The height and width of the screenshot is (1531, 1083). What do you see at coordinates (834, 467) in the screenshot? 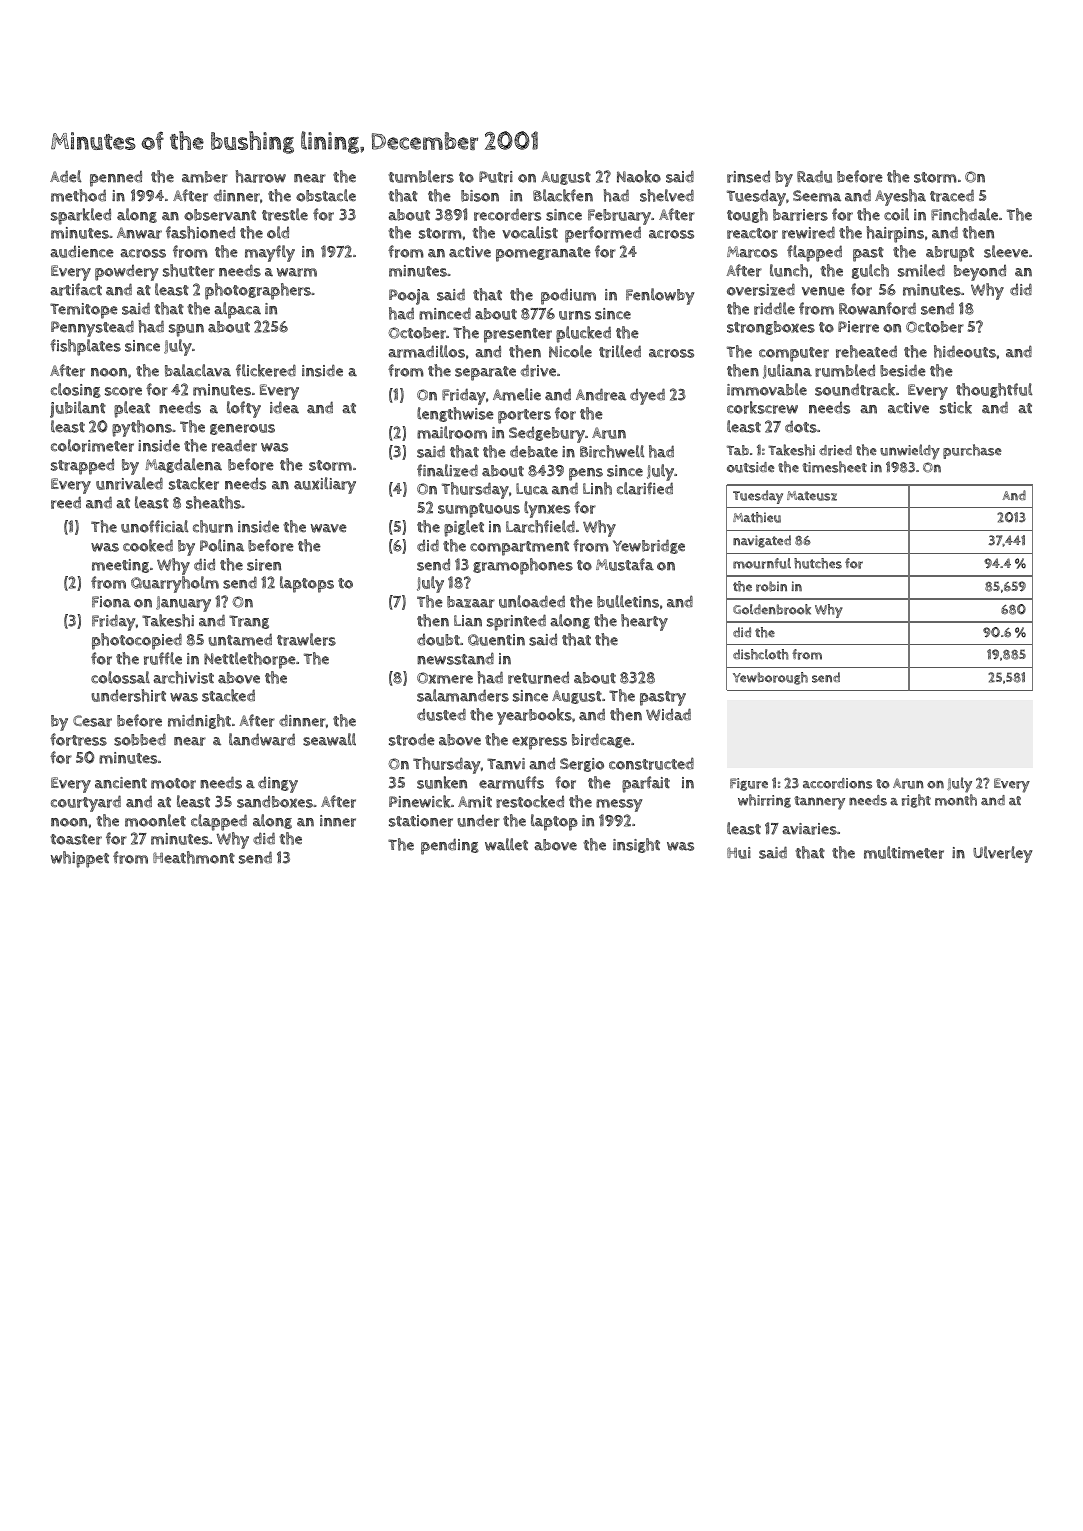
I see `timesheet` at bounding box center [834, 467].
